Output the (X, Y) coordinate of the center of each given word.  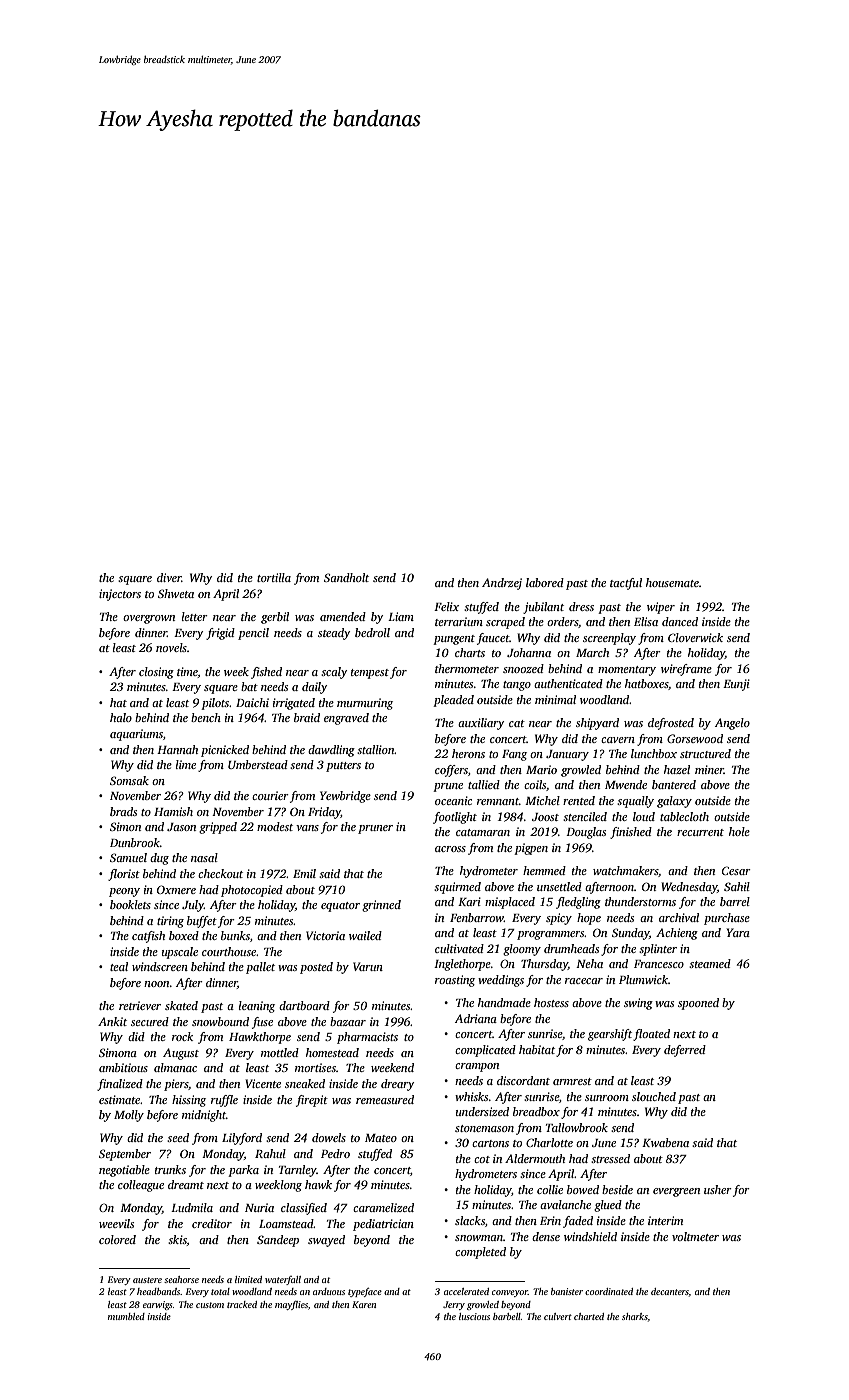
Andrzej (502, 584)
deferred (685, 1051)
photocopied (252, 891)
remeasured (385, 1099)
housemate (672, 582)
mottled (280, 1052)
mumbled (126, 1316)
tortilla (274, 577)
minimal (555, 699)
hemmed (544, 870)
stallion (376, 749)
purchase (727, 919)
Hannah (177, 749)
